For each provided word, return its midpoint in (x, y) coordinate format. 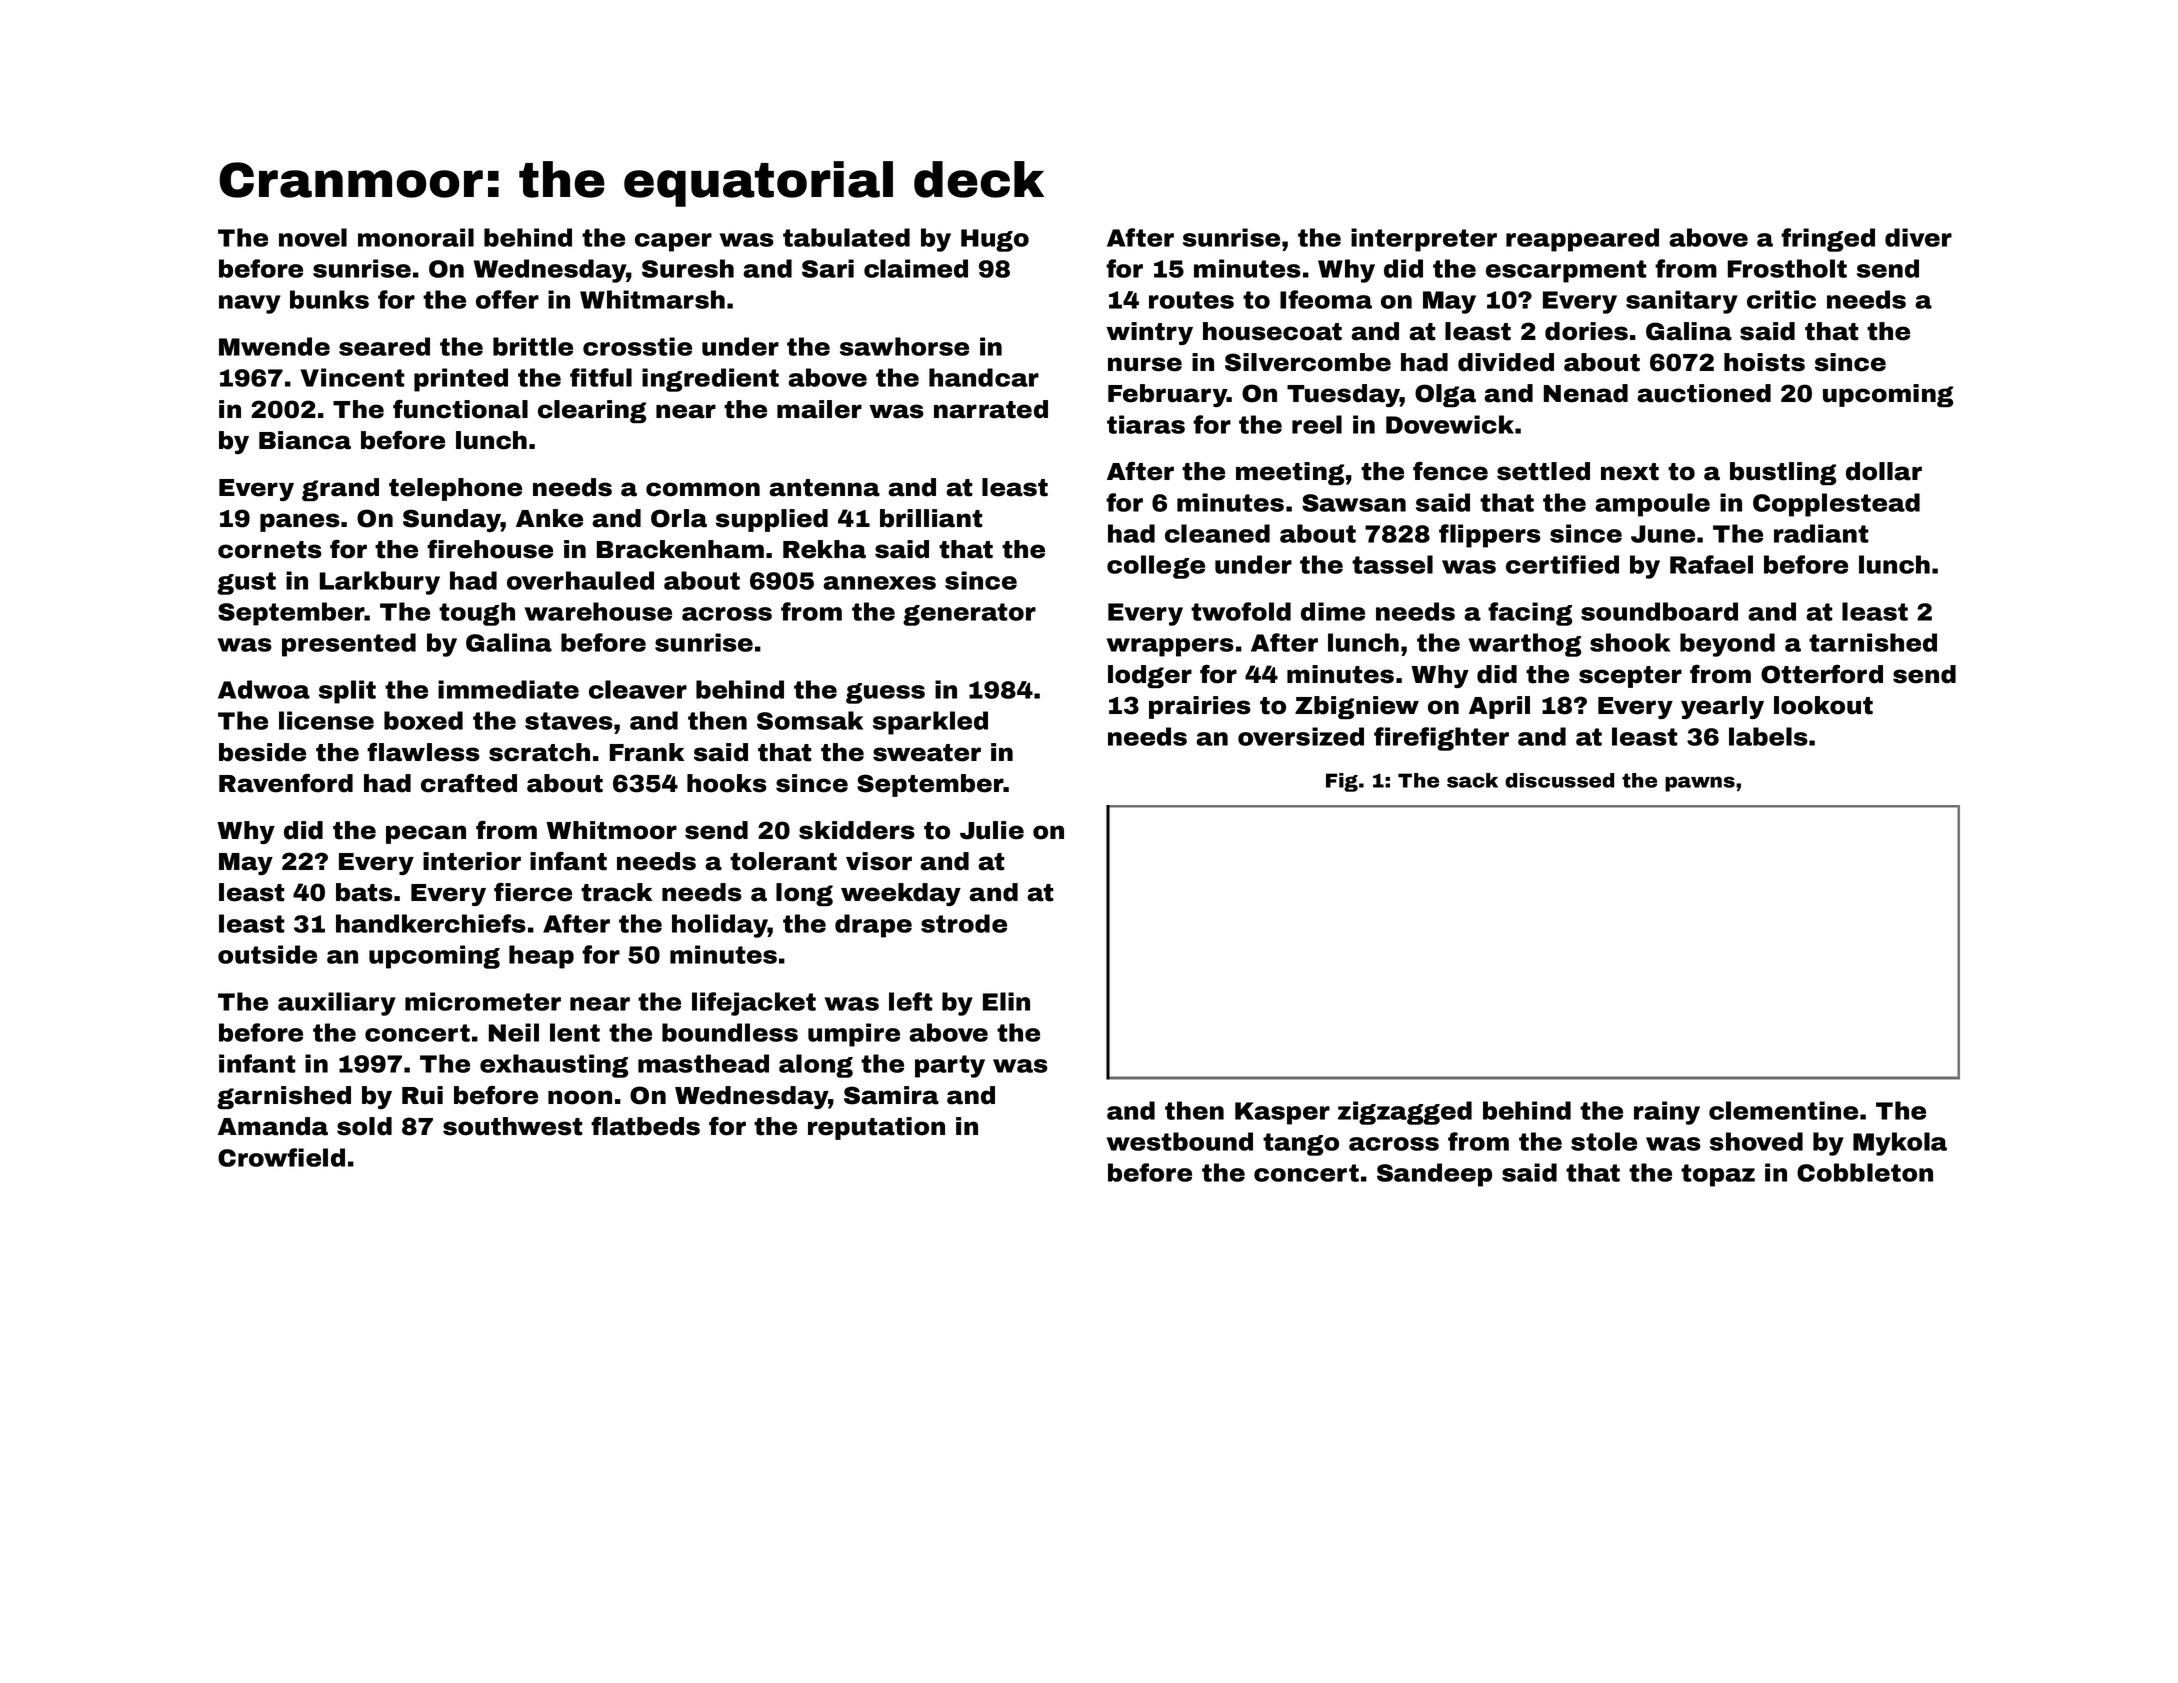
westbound (1180, 1141)
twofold (1241, 611)
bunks (329, 299)
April (1499, 707)
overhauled (580, 580)
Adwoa (264, 689)
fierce (533, 892)
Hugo (995, 240)
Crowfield (281, 1157)
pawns (1700, 784)
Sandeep (1434, 1175)
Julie (992, 830)
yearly (1722, 707)
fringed (1828, 240)
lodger (1150, 676)
